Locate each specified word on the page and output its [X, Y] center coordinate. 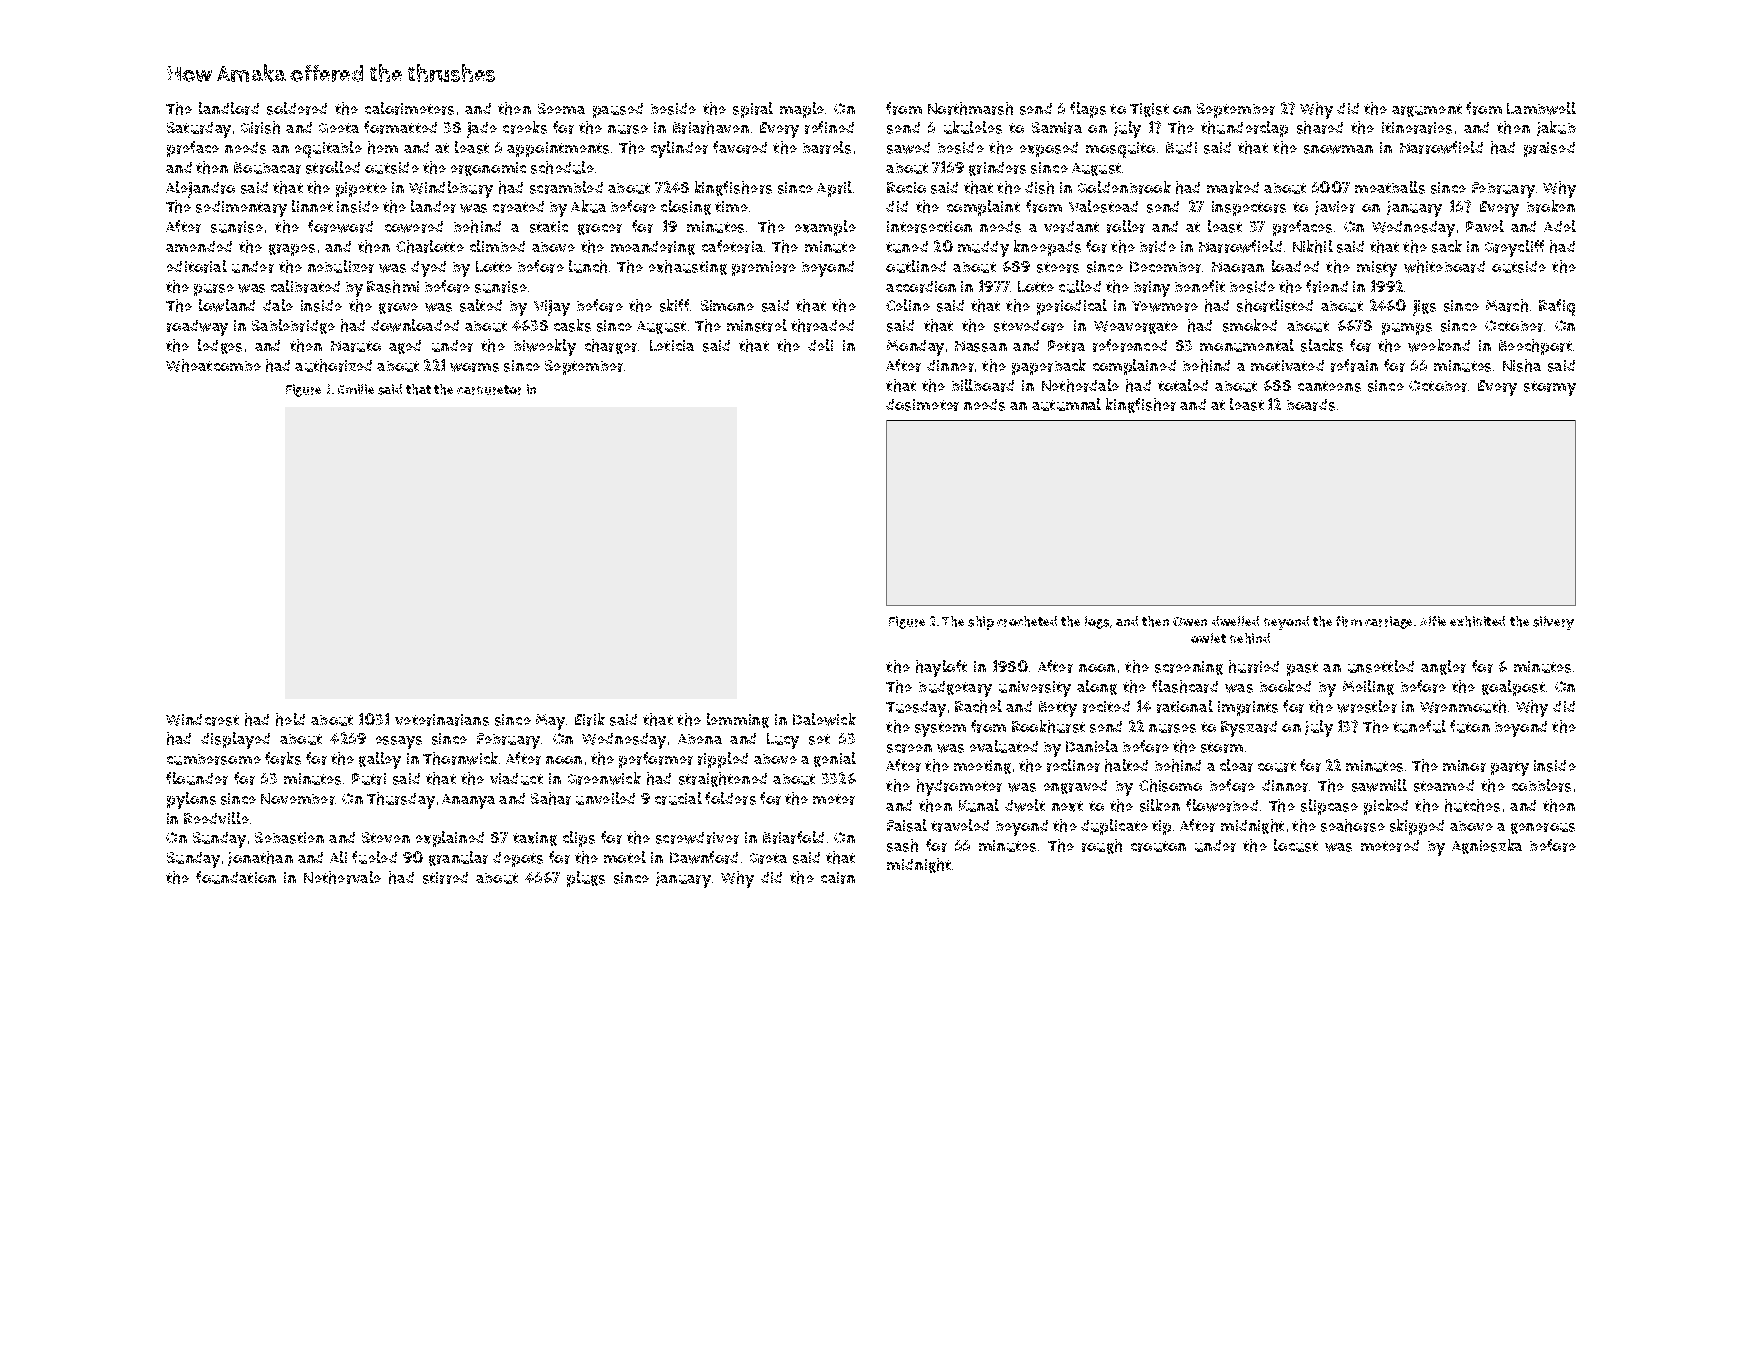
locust [1296, 845]
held [290, 719]
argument [1427, 110]
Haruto [356, 346]
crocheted [1027, 621]
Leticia [672, 345]
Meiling [1368, 687]
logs [1097, 622]
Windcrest [202, 720]
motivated [1287, 365]
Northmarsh [970, 108]
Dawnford [704, 857]
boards [1311, 405]
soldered [297, 108]
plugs [586, 879]
